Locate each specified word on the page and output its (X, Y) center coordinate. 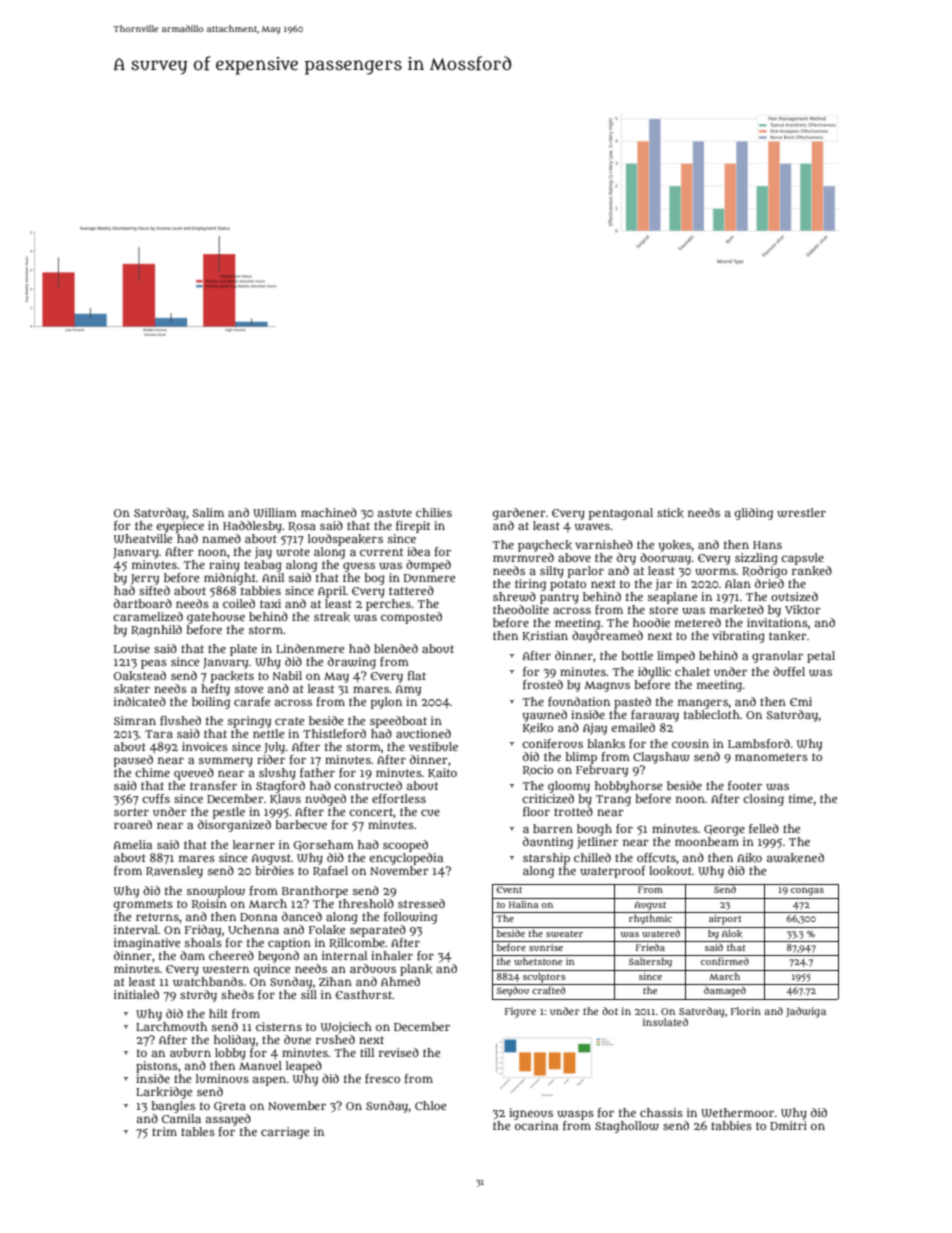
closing (763, 800)
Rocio (538, 770)
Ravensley (174, 872)
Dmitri (788, 1125)
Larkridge (164, 1093)
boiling (211, 703)
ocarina (536, 1125)
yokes (675, 546)
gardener (519, 514)
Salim (208, 512)
